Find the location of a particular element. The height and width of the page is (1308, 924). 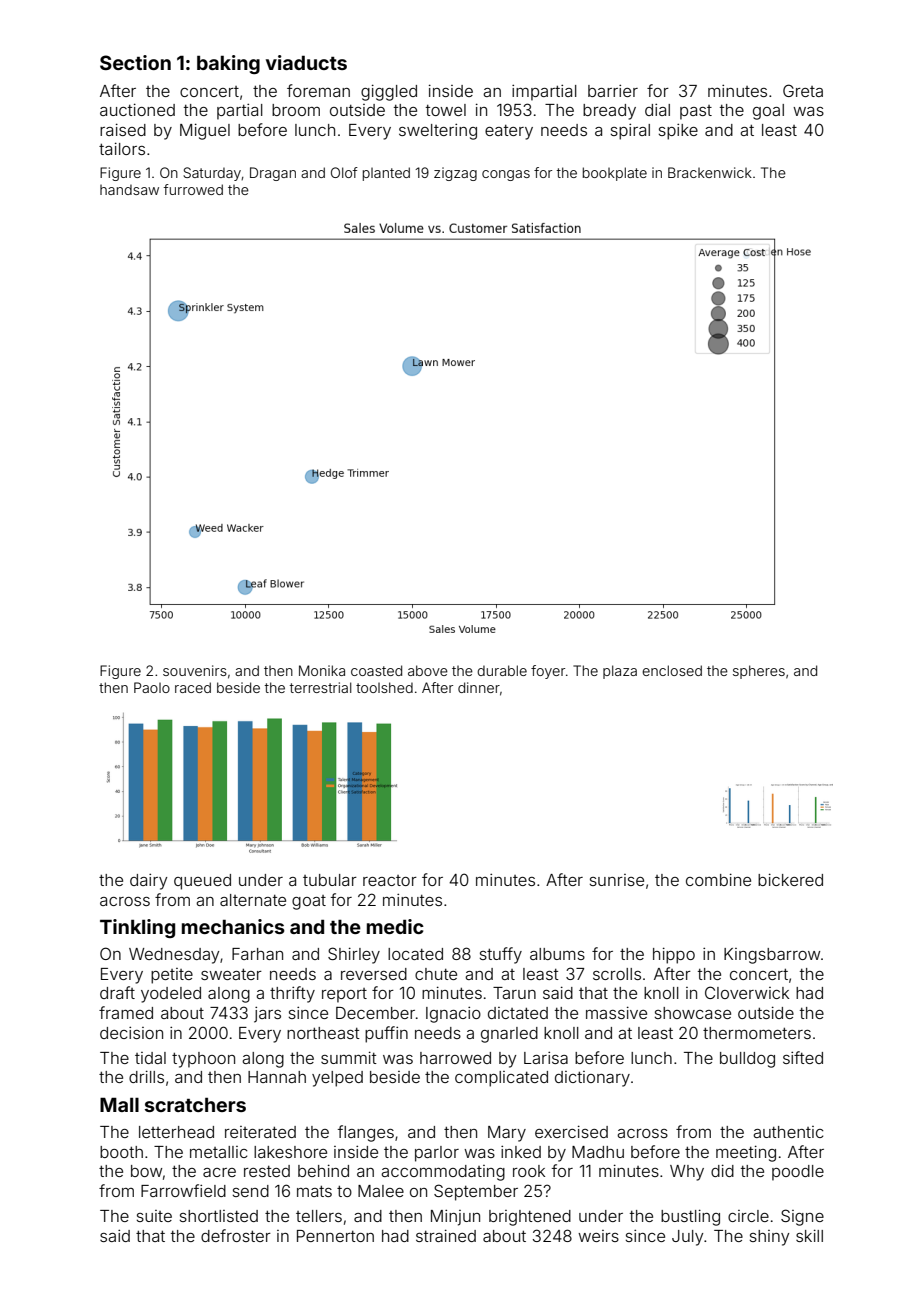

shiny is located at coordinates (769, 1238).
